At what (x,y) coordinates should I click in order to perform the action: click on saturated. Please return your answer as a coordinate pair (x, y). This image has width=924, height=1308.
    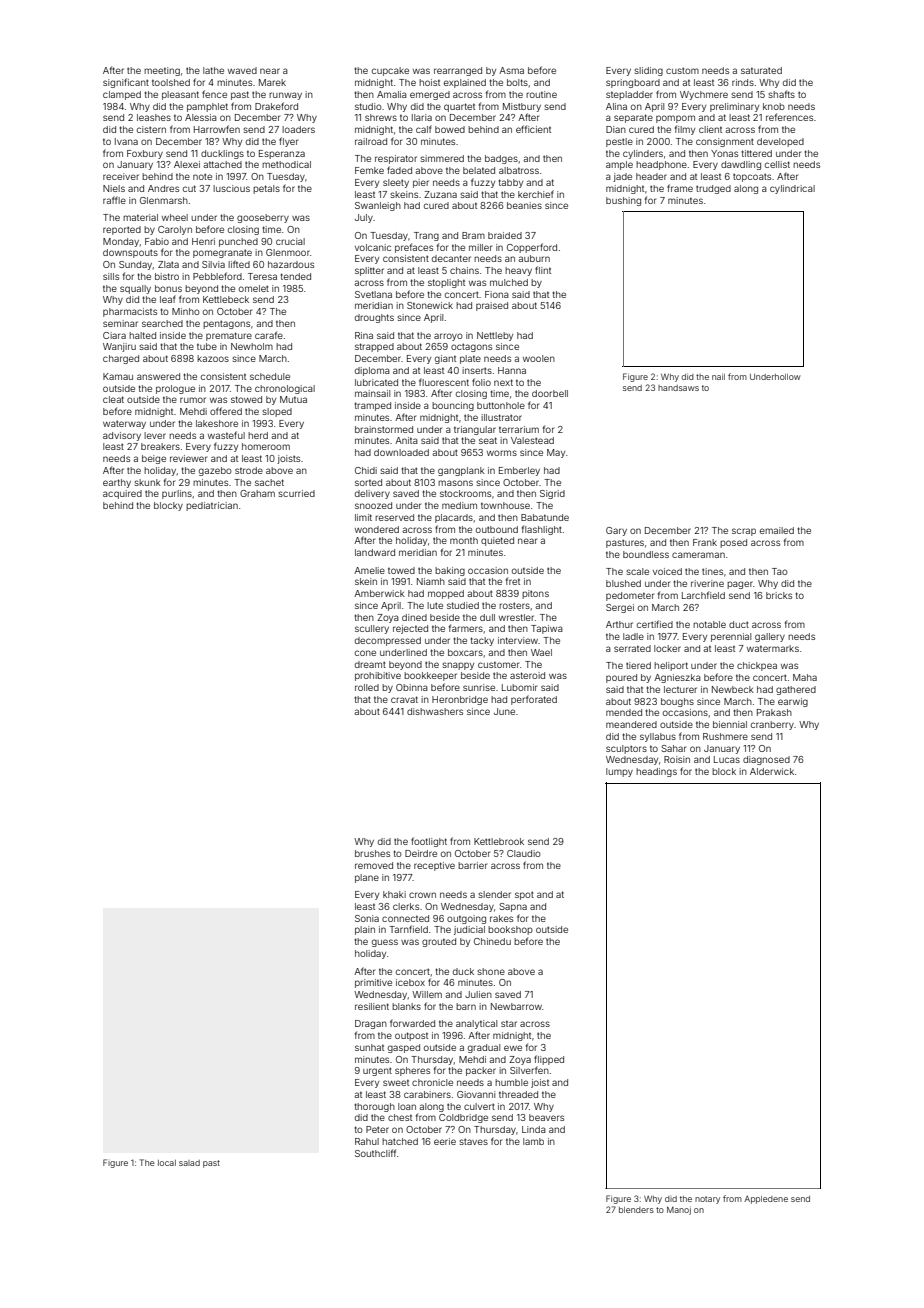
    Looking at the image, I should click on (761, 70).
